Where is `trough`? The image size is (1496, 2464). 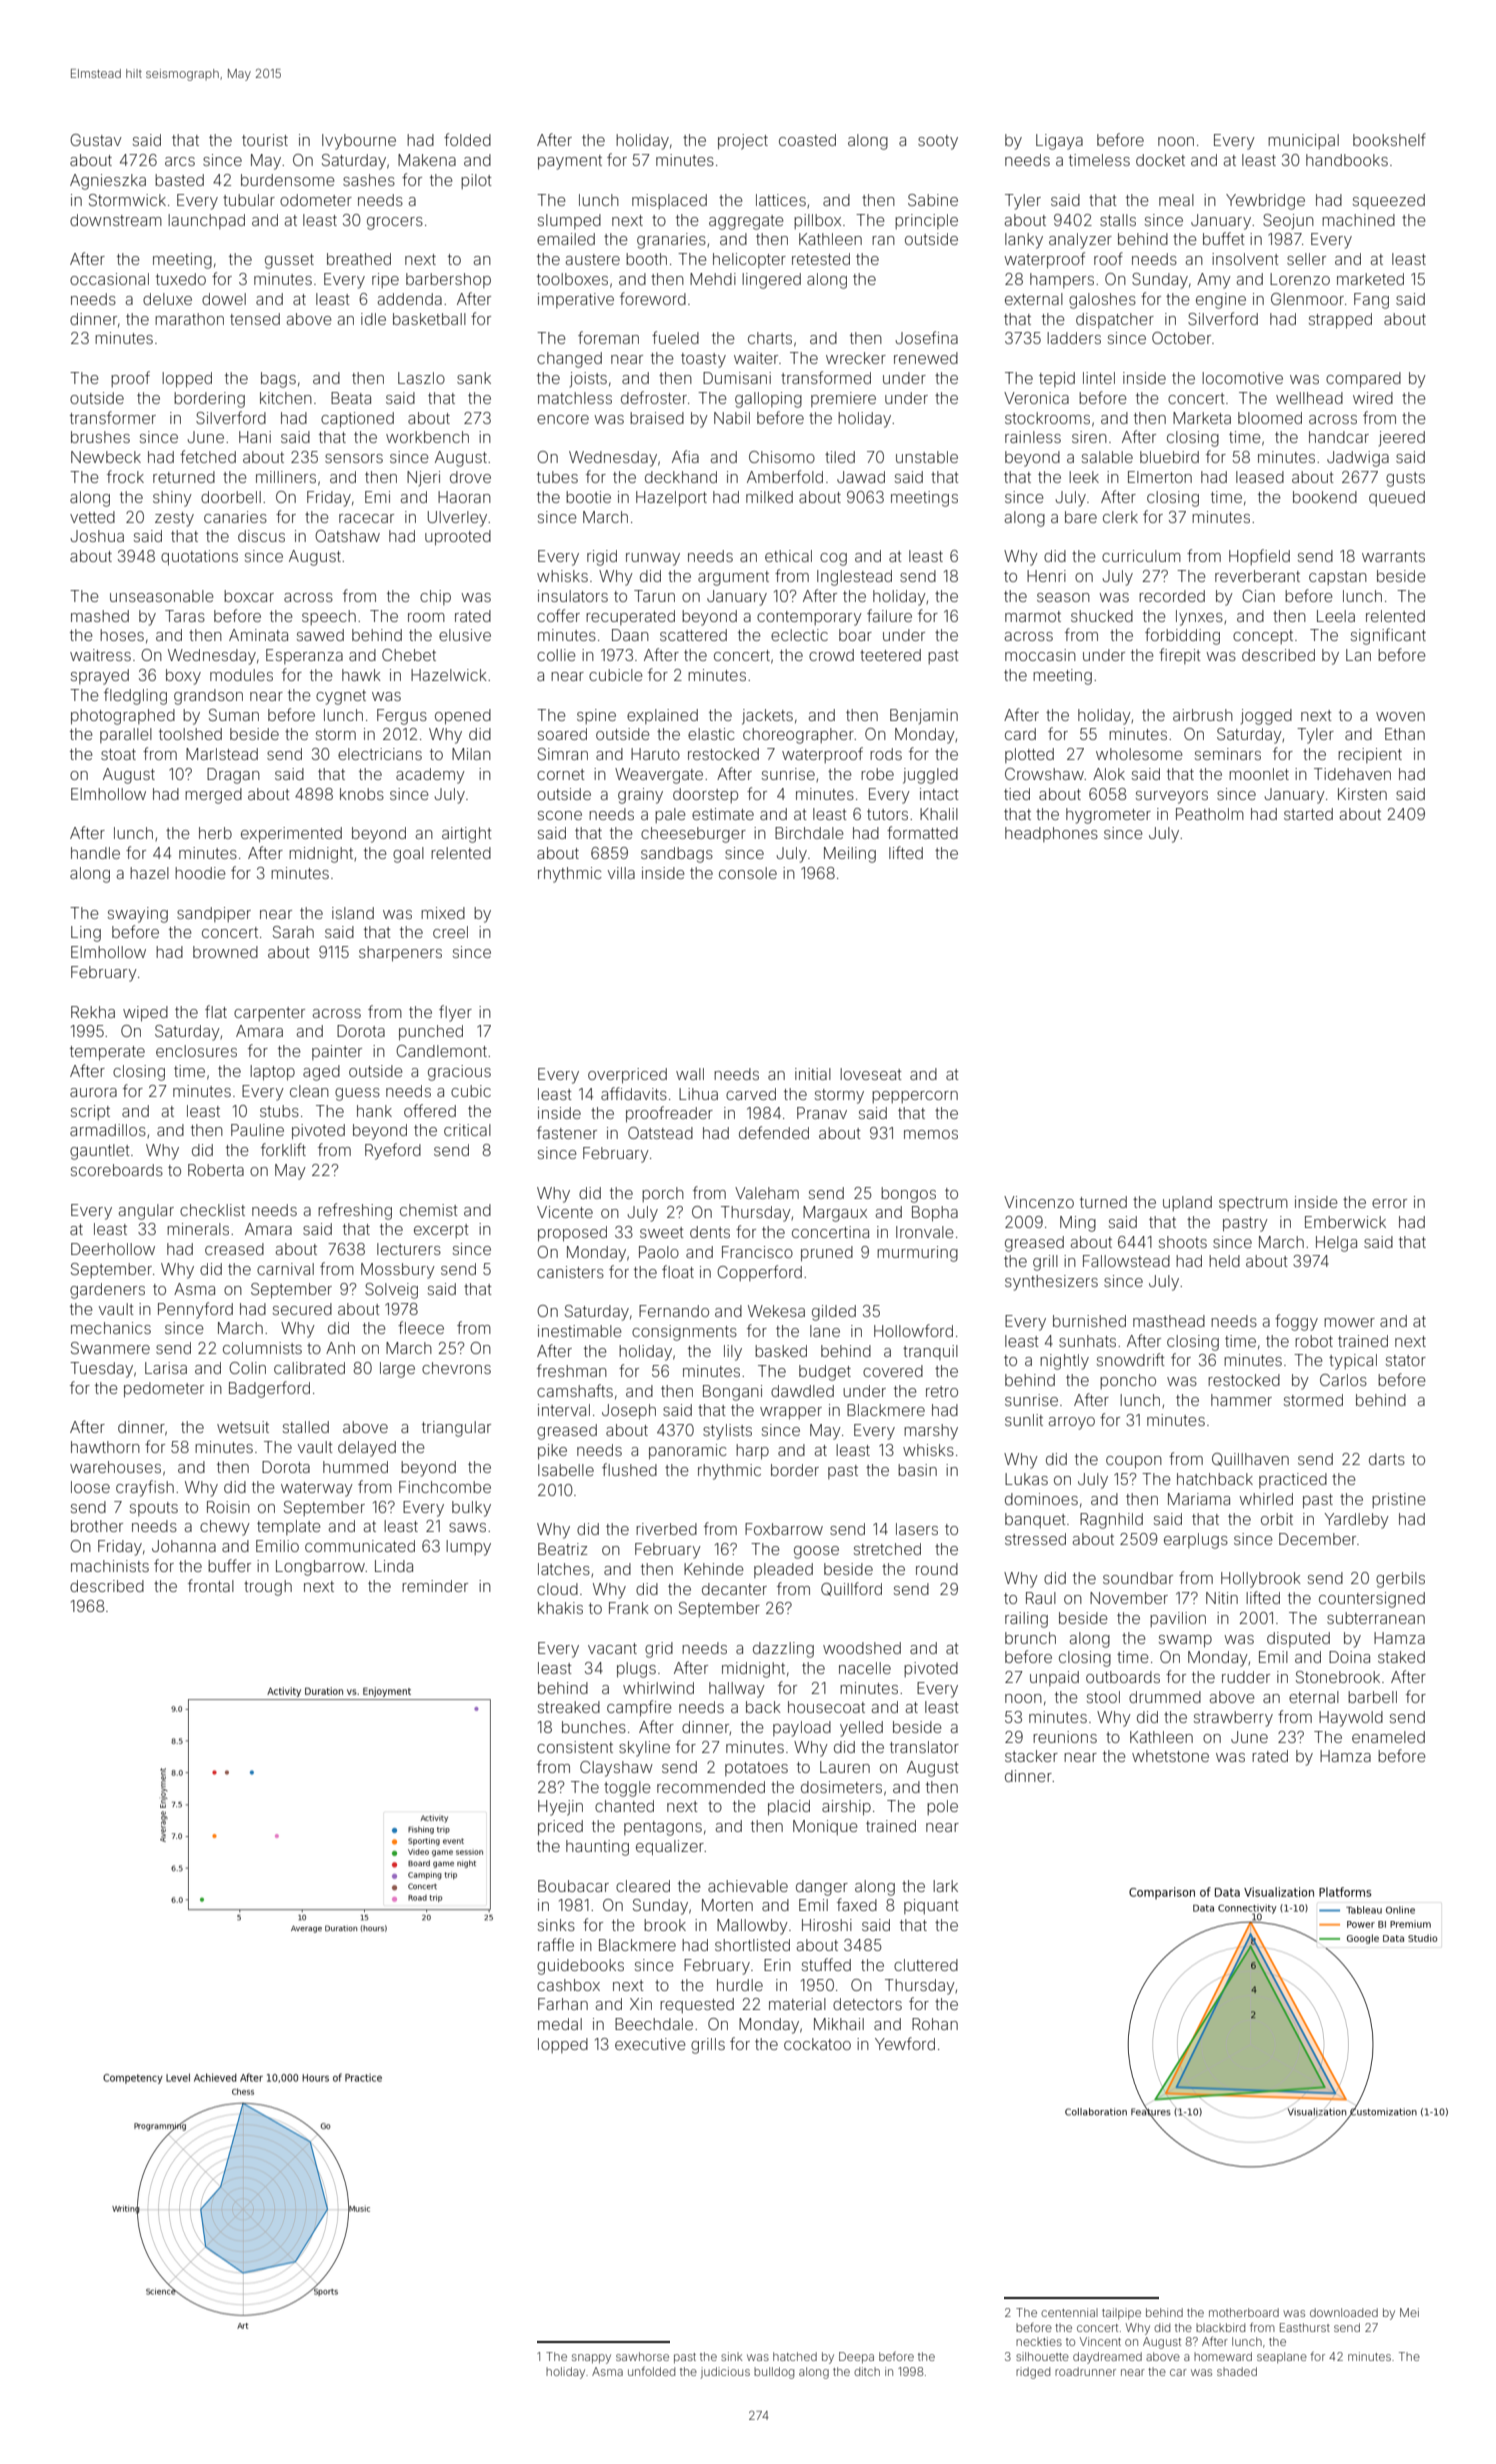 trough is located at coordinates (268, 1588).
